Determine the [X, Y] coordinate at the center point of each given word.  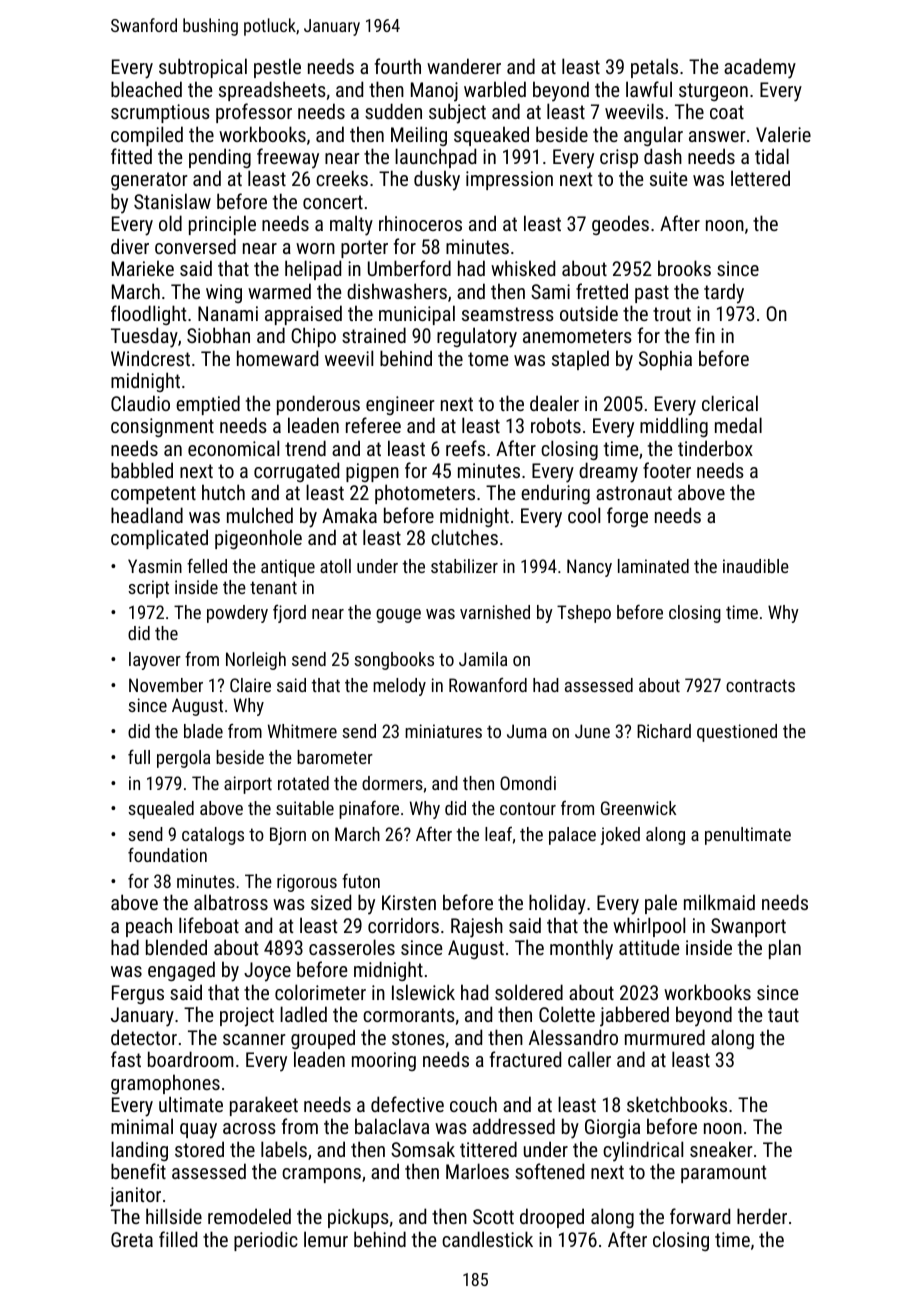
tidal [772, 156]
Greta [132, 1239]
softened [549, 1171]
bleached [146, 89]
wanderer [464, 66]
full [139, 756]
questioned [737, 733]
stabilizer [464, 566]
